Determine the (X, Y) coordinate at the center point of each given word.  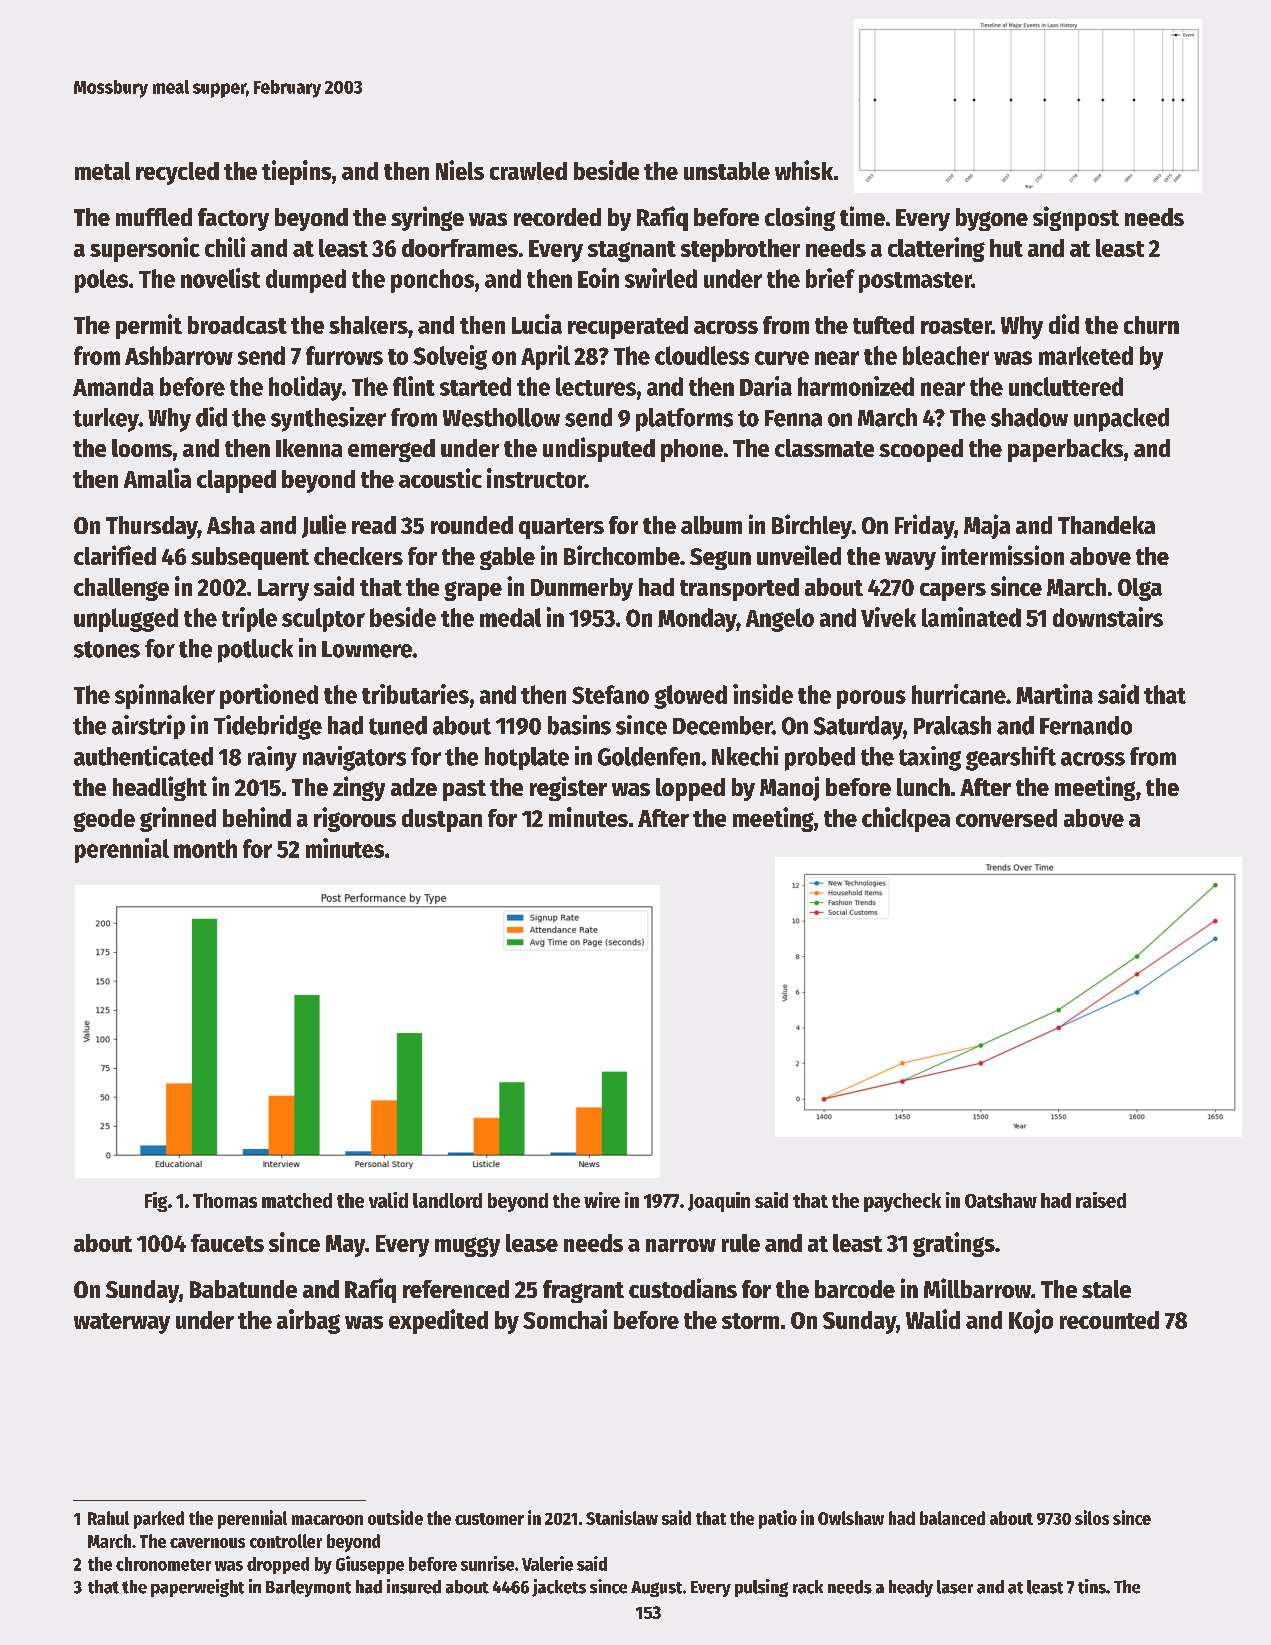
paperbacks (1065, 450)
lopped (690, 789)
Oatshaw (1001, 1200)
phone (692, 450)
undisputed (599, 449)
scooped (921, 450)
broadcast (237, 325)
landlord (447, 1200)
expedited (438, 1321)
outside (395, 1517)
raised (1101, 1200)
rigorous (355, 819)
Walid (933, 1319)
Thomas (225, 1200)
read (374, 525)
